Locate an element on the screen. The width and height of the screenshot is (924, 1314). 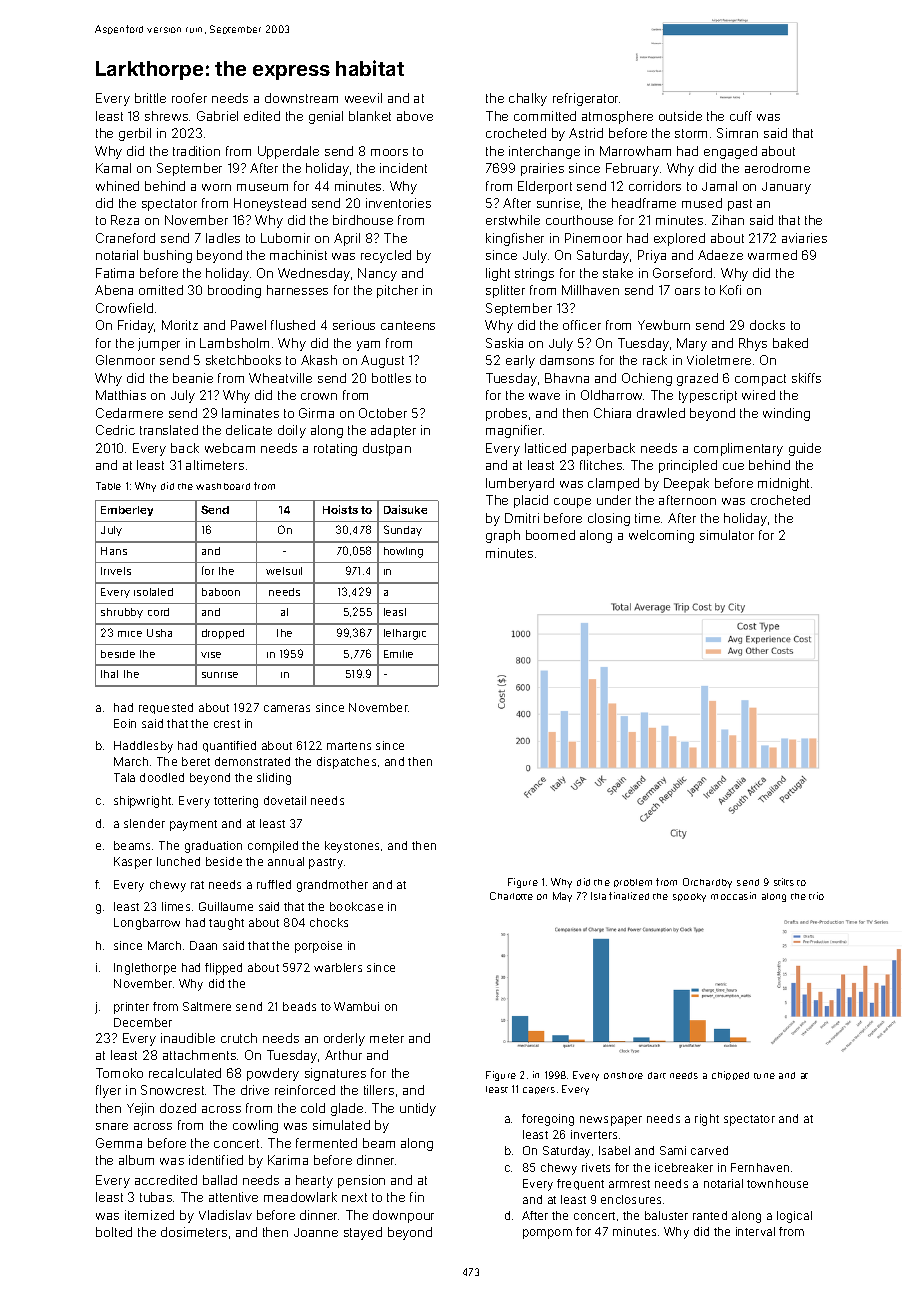
Daisuke is located at coordinates (405, 509).
